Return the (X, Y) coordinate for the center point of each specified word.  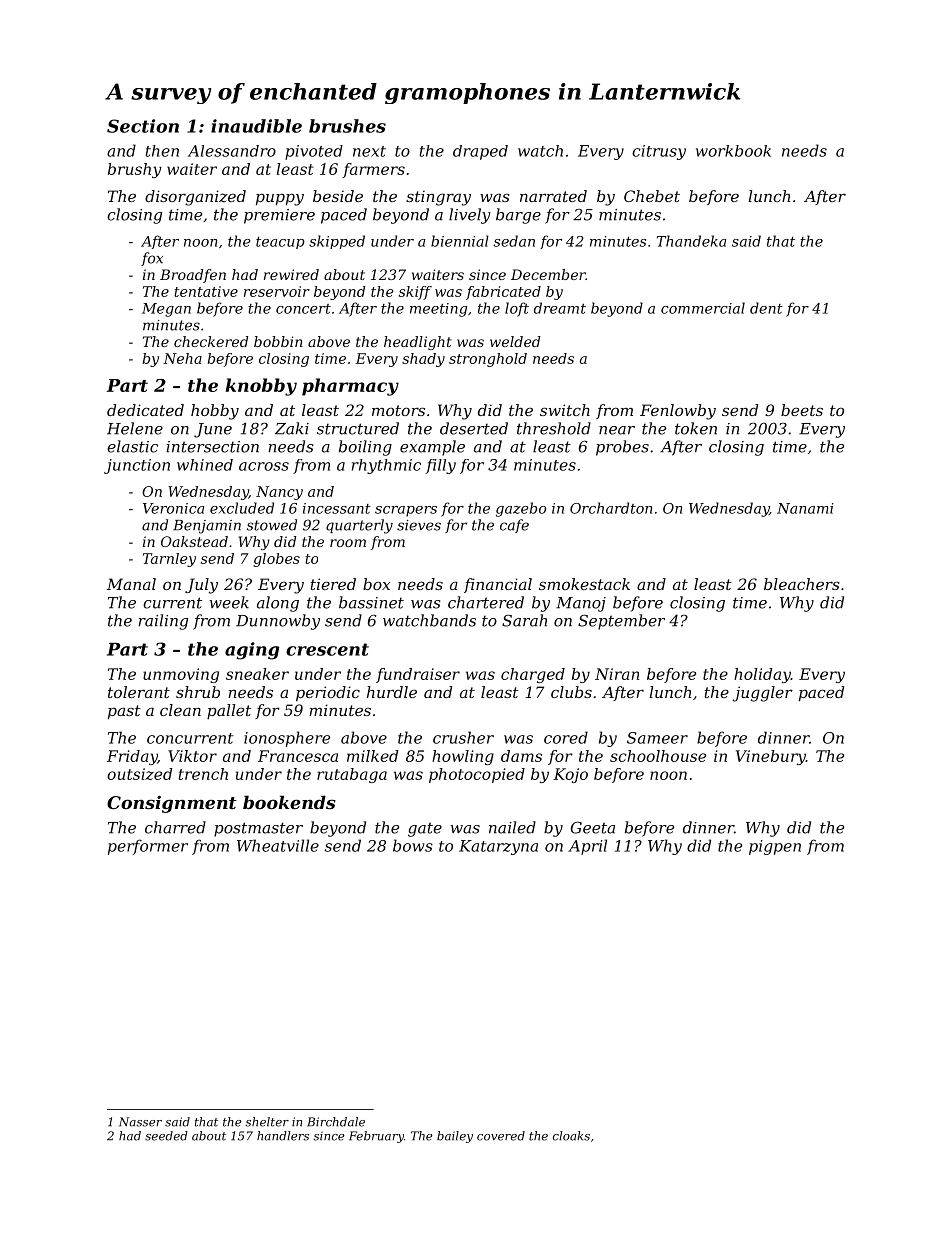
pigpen (775, 847)
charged (533, 675)
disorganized (195, 198)
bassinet (371, 602)
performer (148, 847)
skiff (415, 293)
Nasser (140, 1122)
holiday (762, 675)
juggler (762, 694)
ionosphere (287, 739)
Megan (166, 310)
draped (480, 152)
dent (766, 308)
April (587, 847)
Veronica (173, 508)
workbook (733, 151)
